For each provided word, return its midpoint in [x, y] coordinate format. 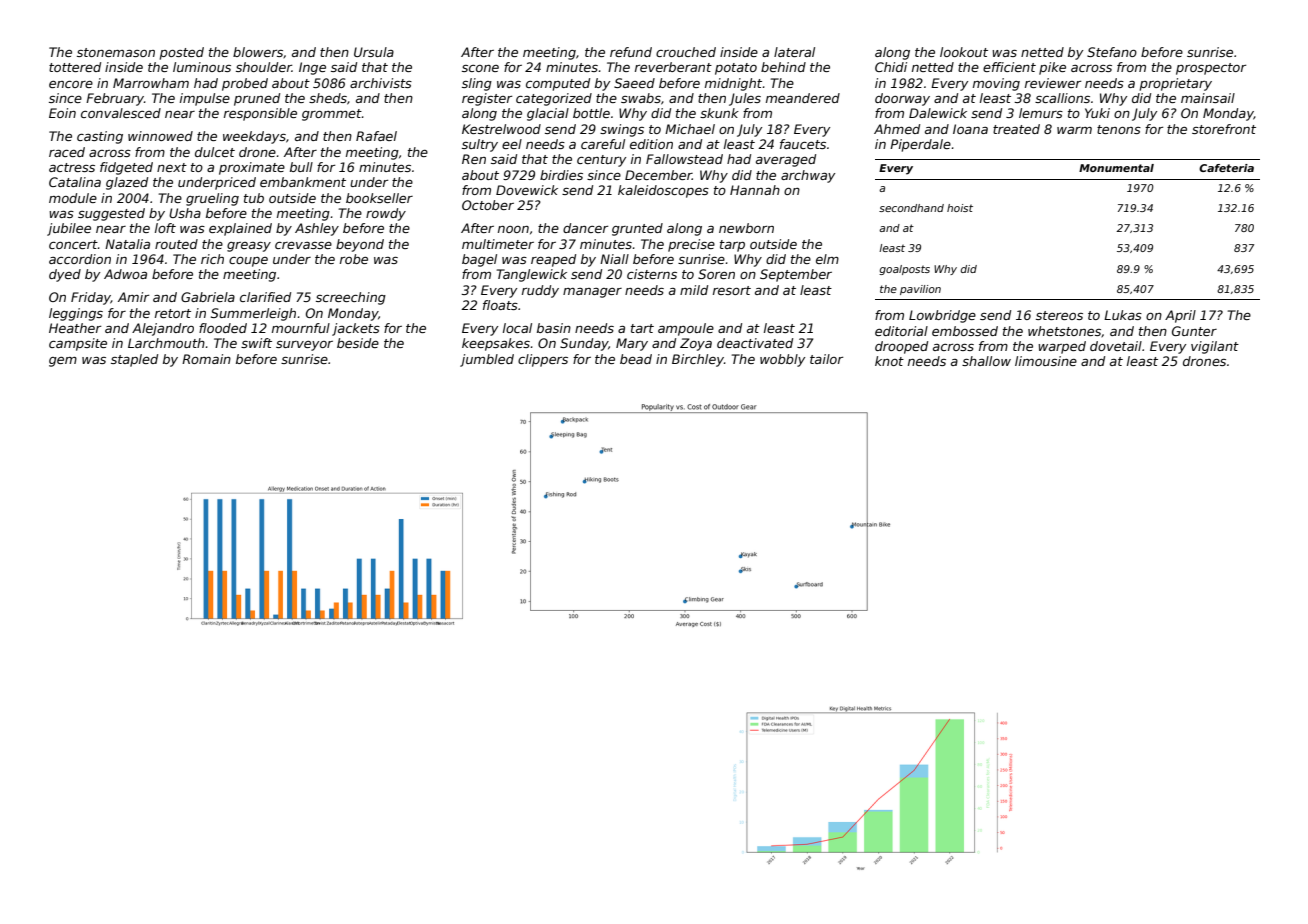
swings [622, 130]
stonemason [116, 52]
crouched [686, 52]
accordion [80, 259]
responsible [260, 114]
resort [732, 290]
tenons [1119, 129]
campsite [78, 344]
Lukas [1123, 315]
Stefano [1112, 52]
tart [642, 328]
